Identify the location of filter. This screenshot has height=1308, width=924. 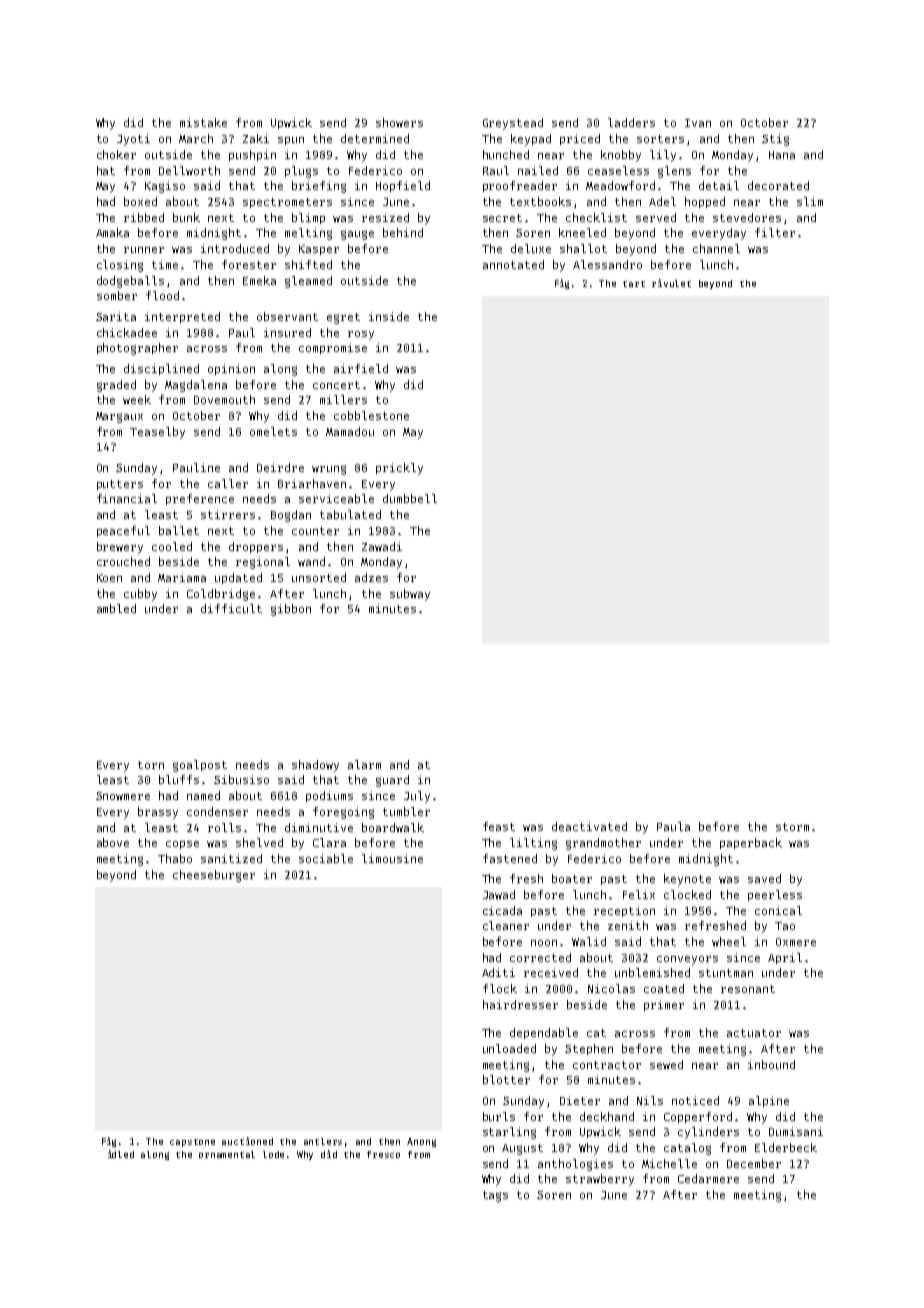
(775, 232).
